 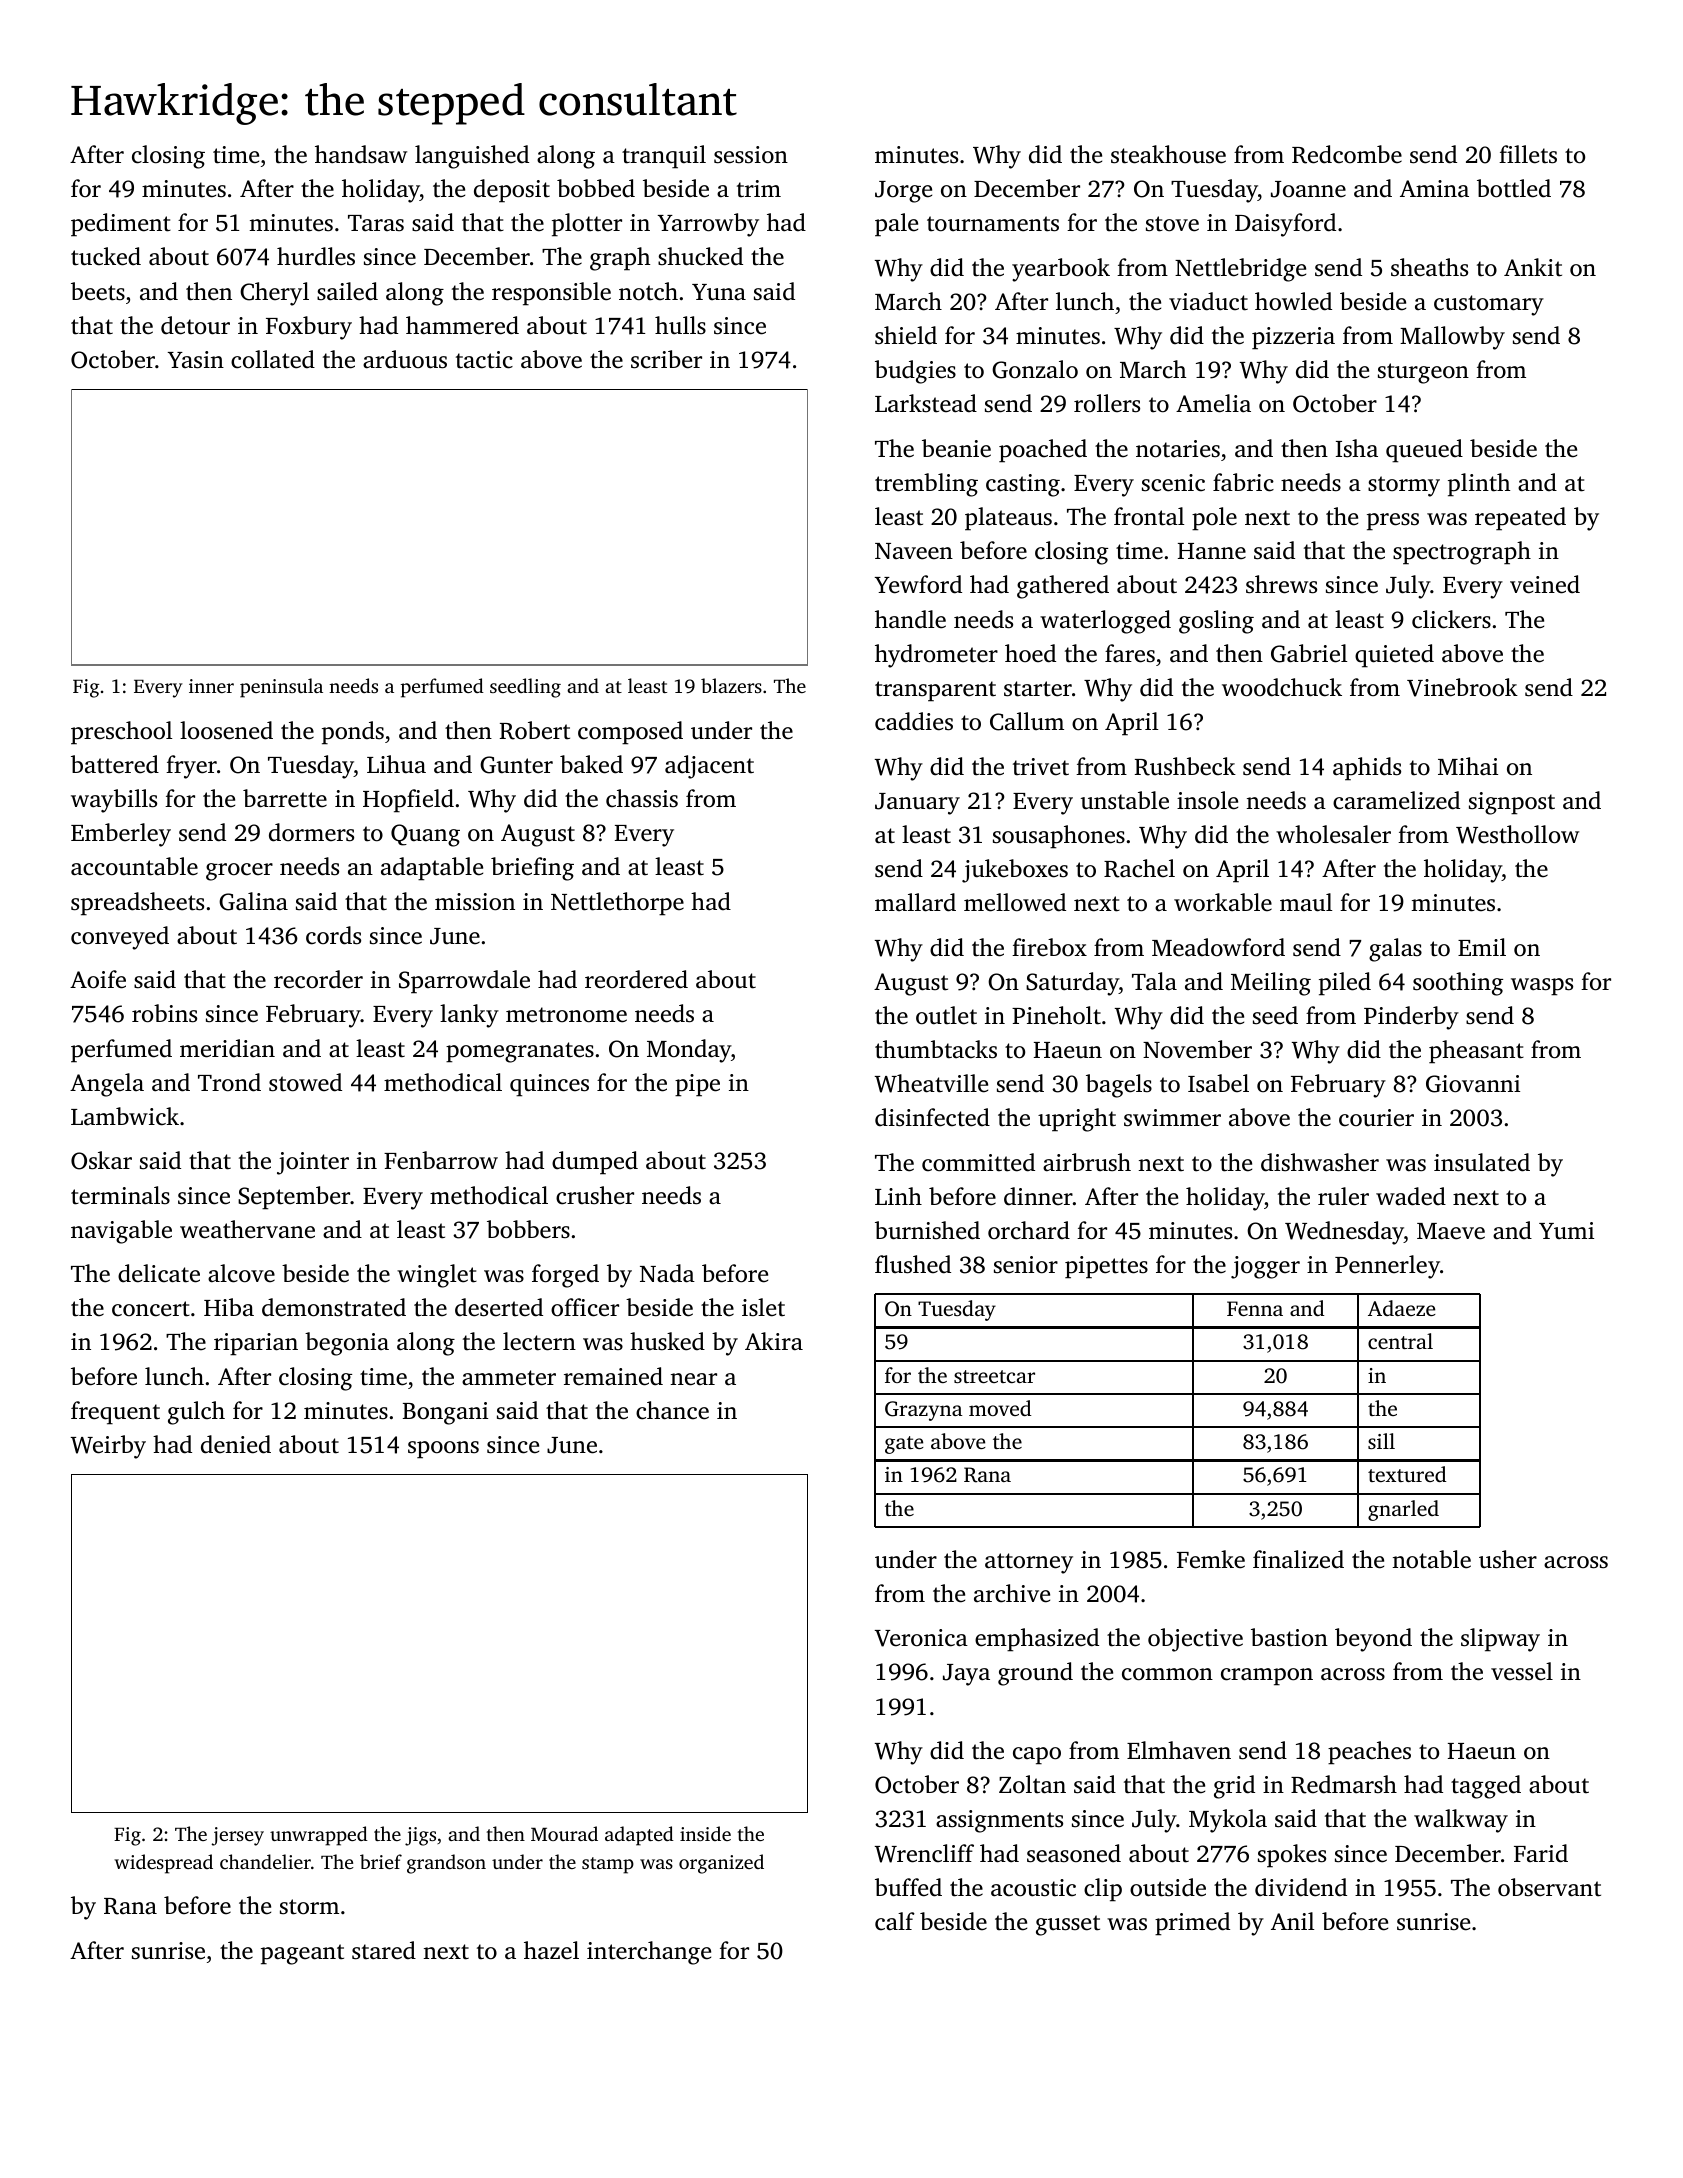 I want to click on Taras, so click(x=376, y=223).
